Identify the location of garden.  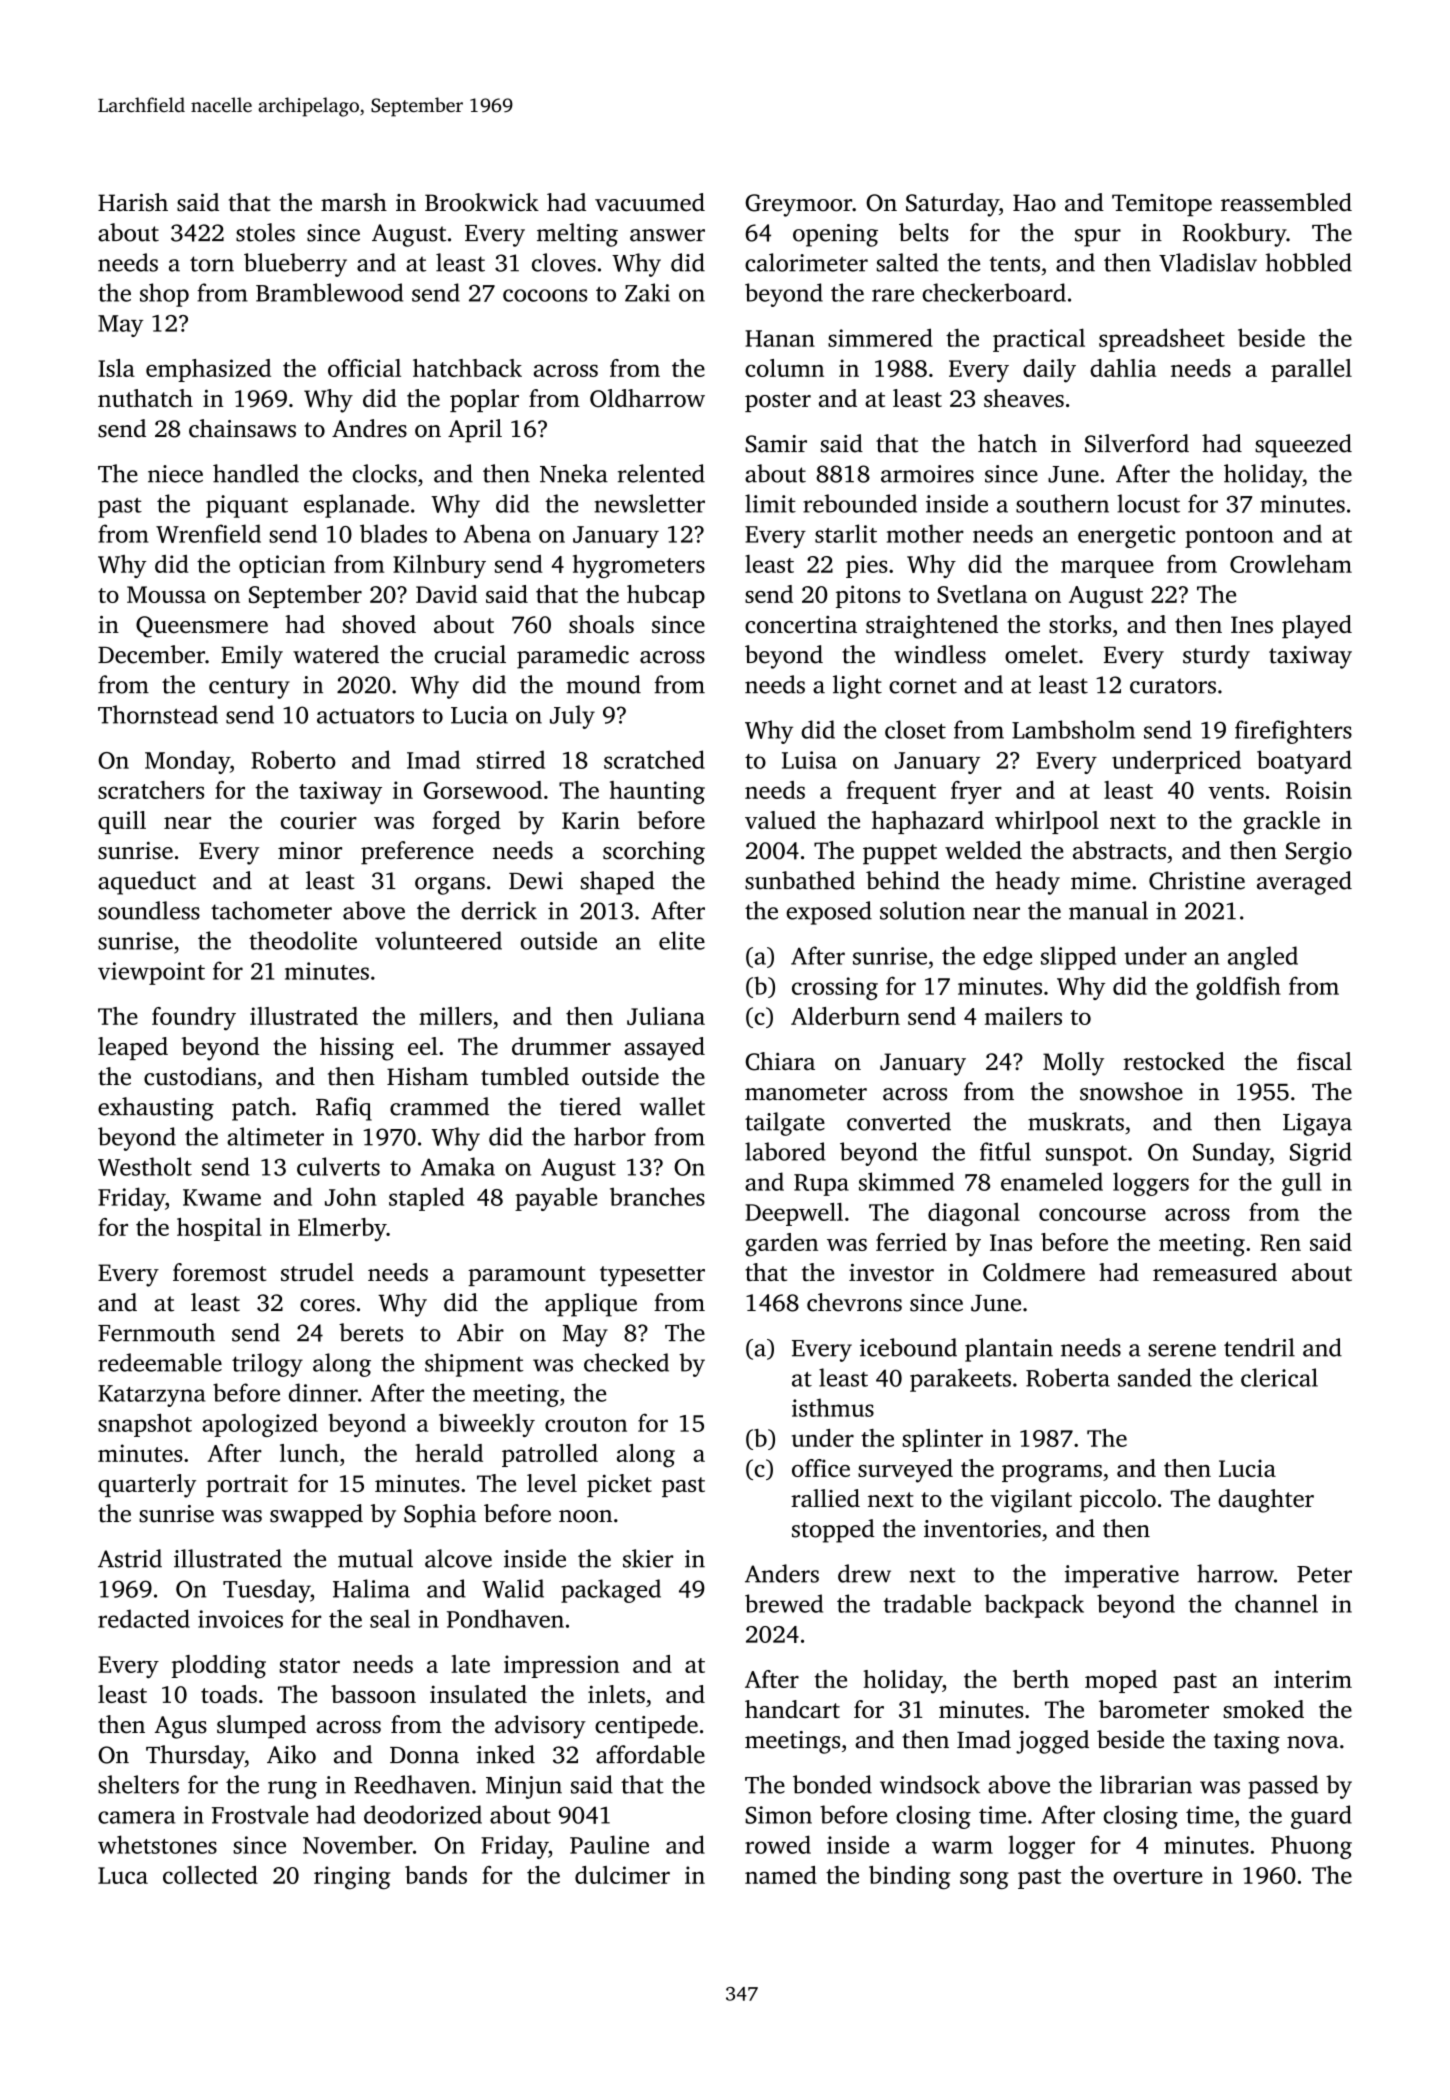
(781, 1245).
